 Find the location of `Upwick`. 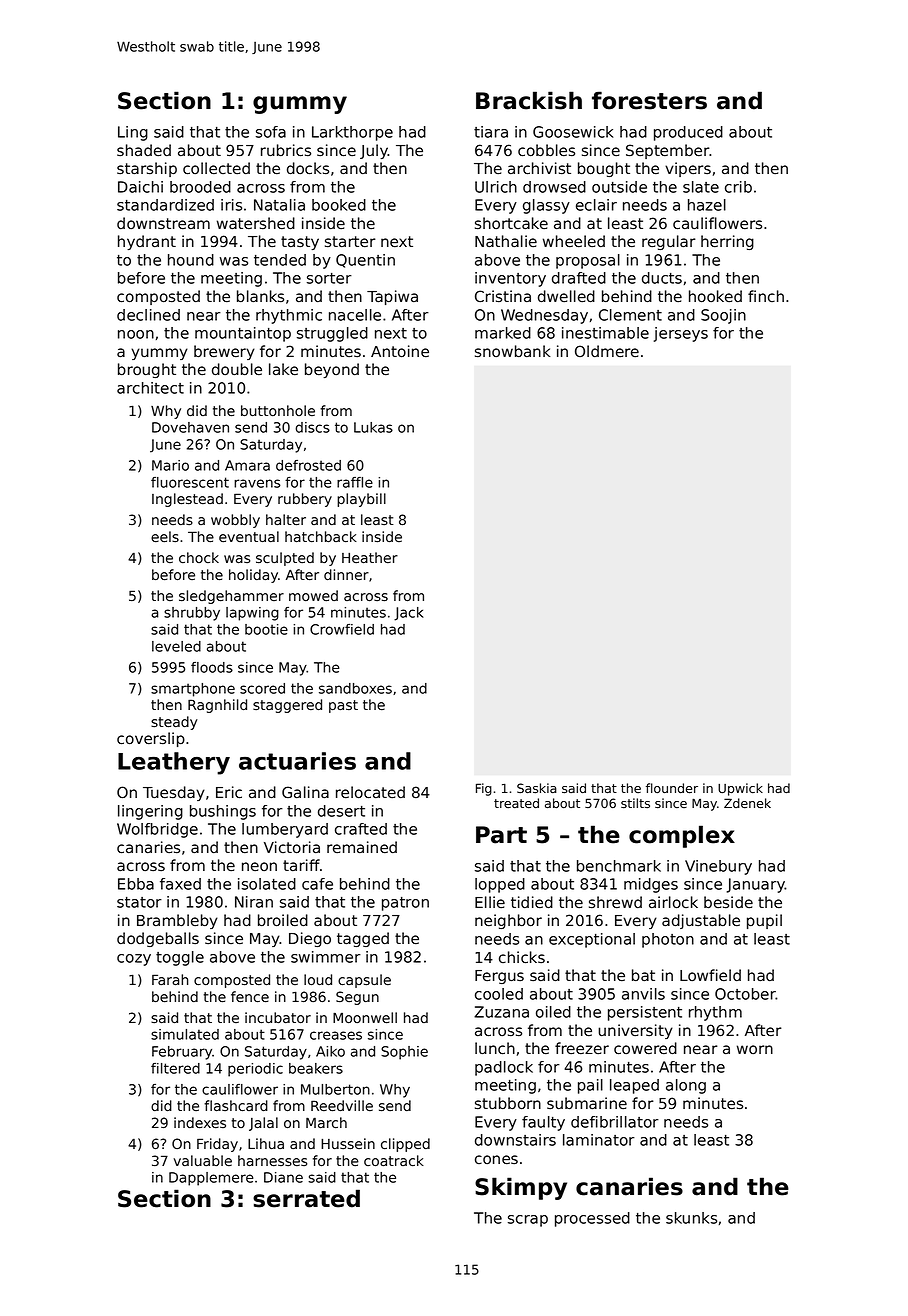

Upwick is located at coordinates (740, 789).
